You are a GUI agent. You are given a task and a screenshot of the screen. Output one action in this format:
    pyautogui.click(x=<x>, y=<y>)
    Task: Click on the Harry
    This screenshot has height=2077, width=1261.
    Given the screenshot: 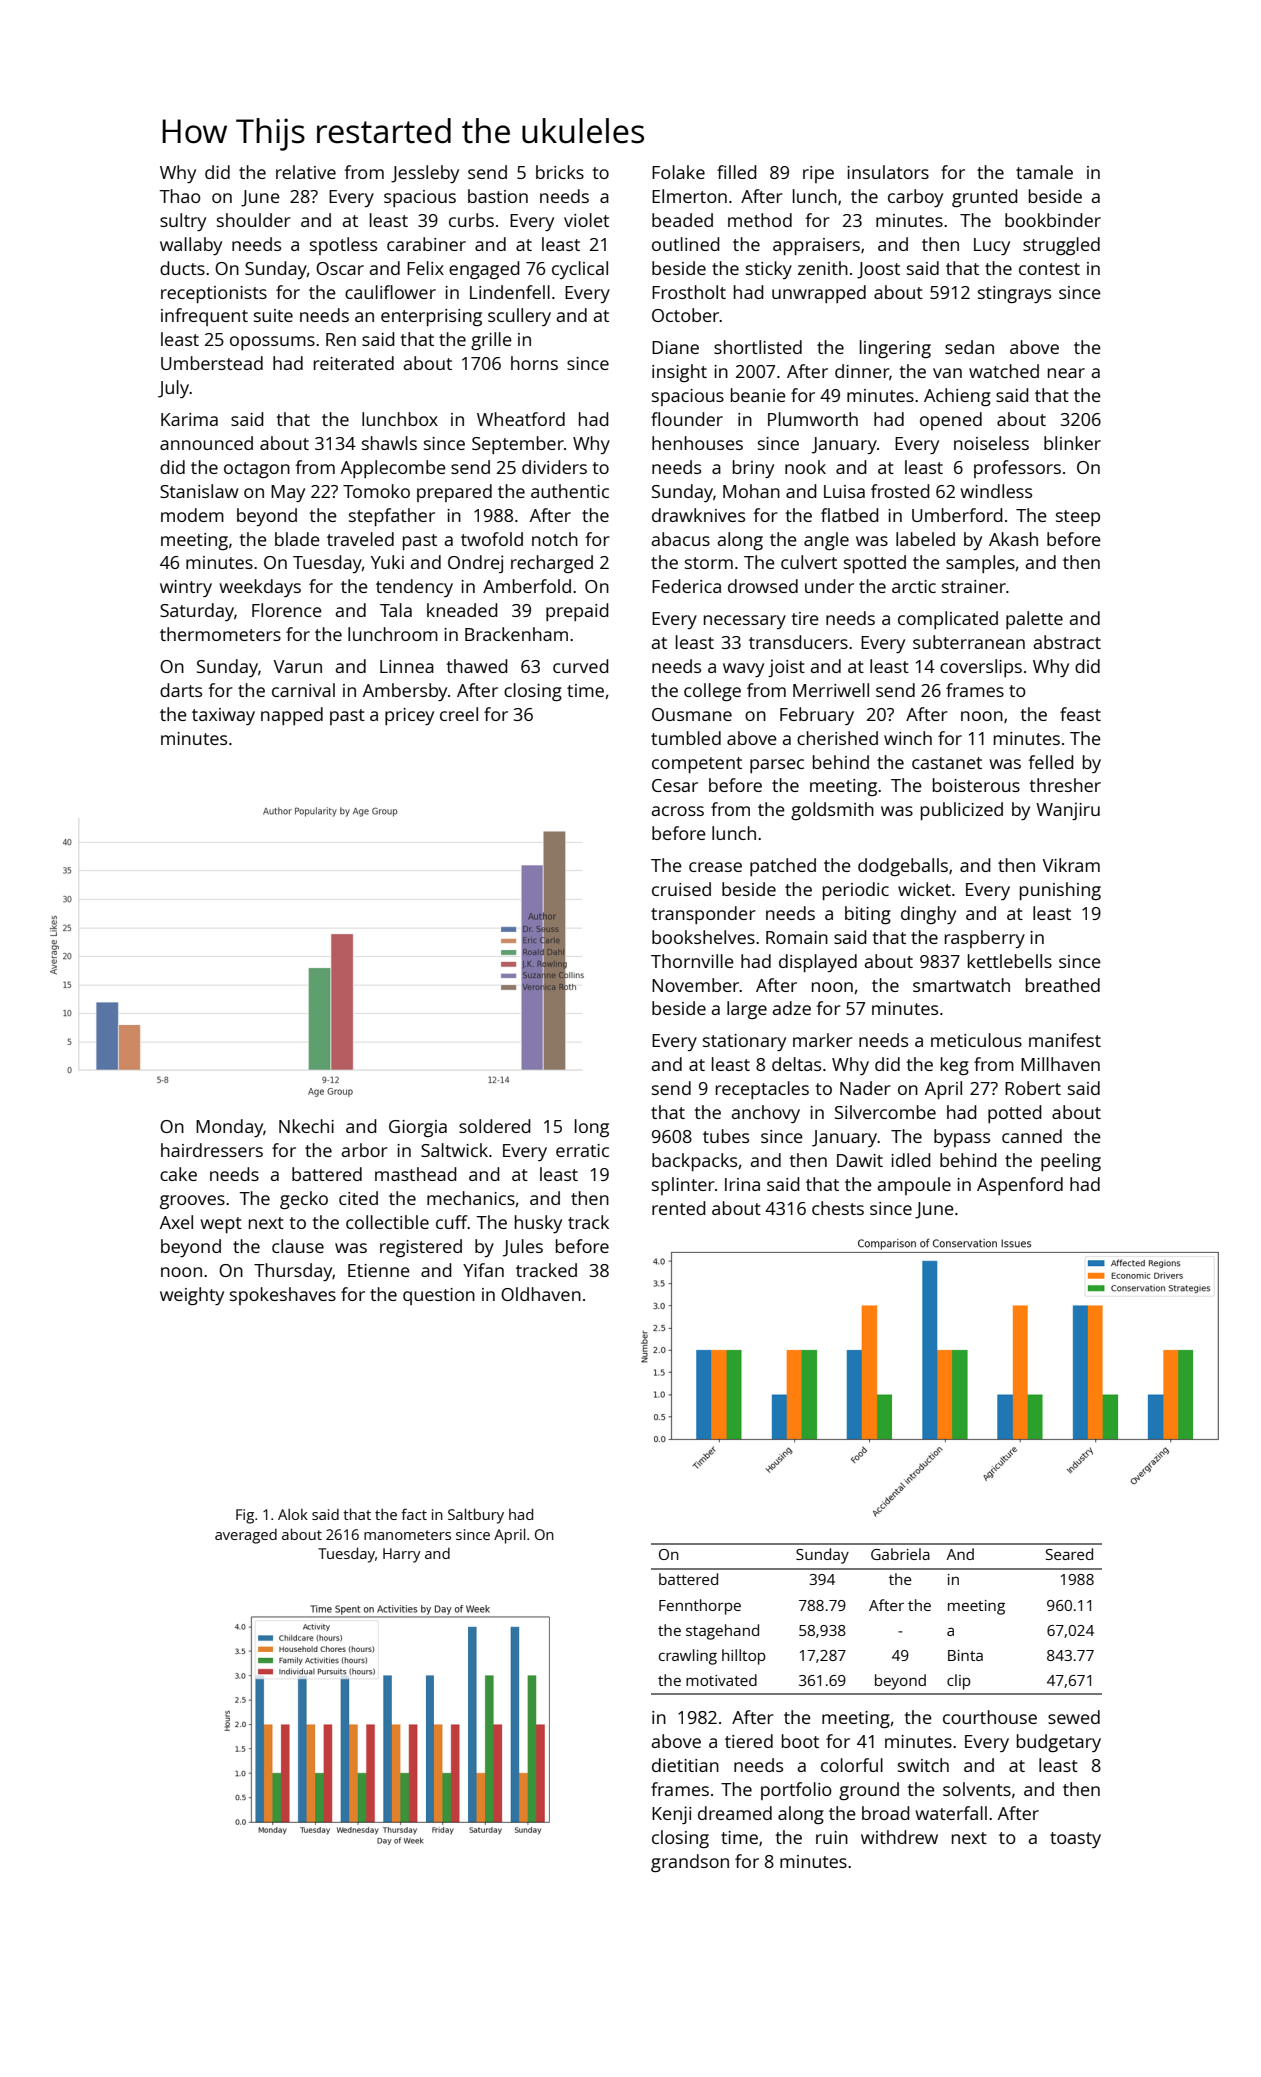 What is the action you would take?
    pyautogui.click(x=402, y=1555)
